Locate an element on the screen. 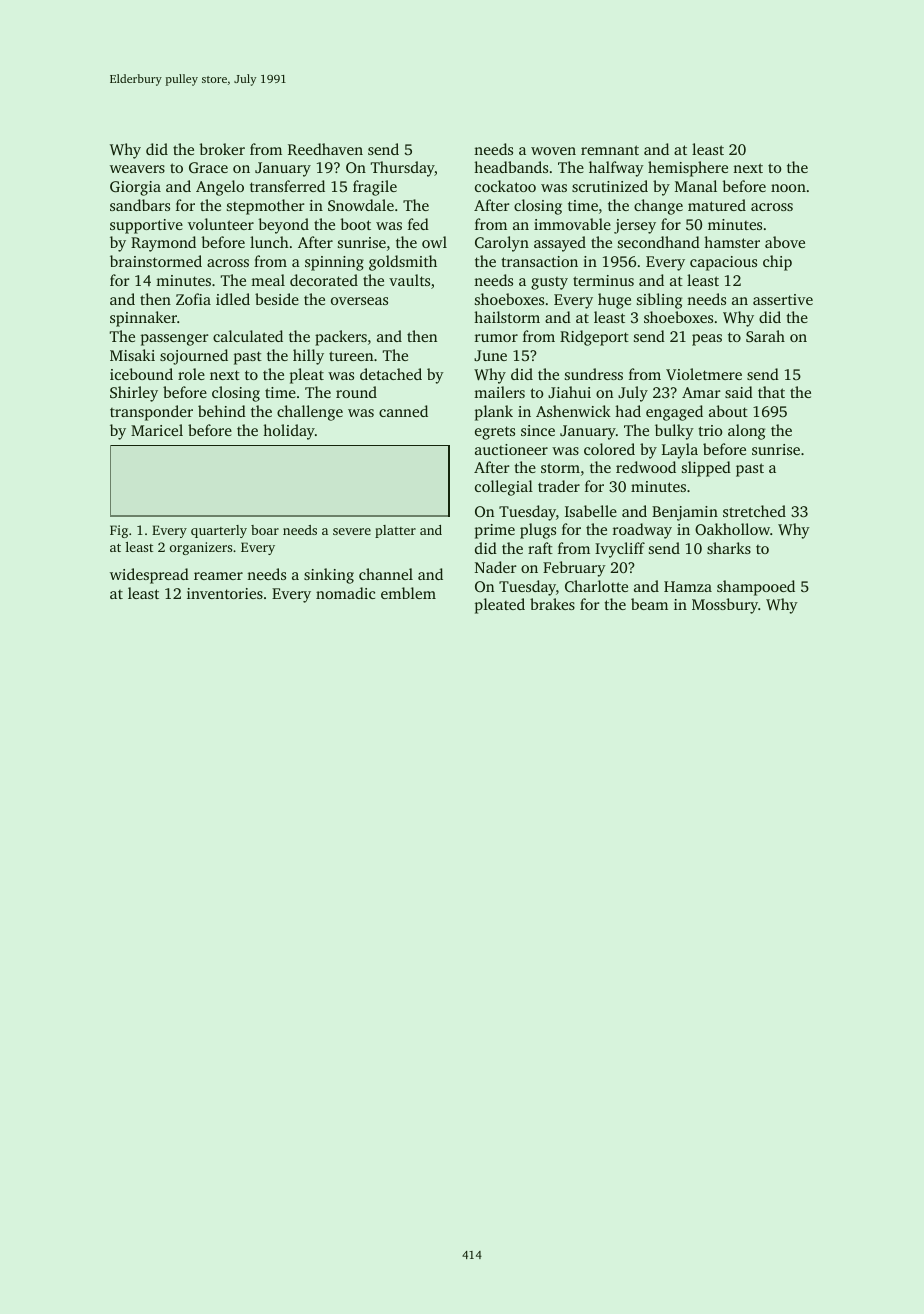 The width and height of the screenshot is (924, 1314). above is located at coordinates (785, 242).
